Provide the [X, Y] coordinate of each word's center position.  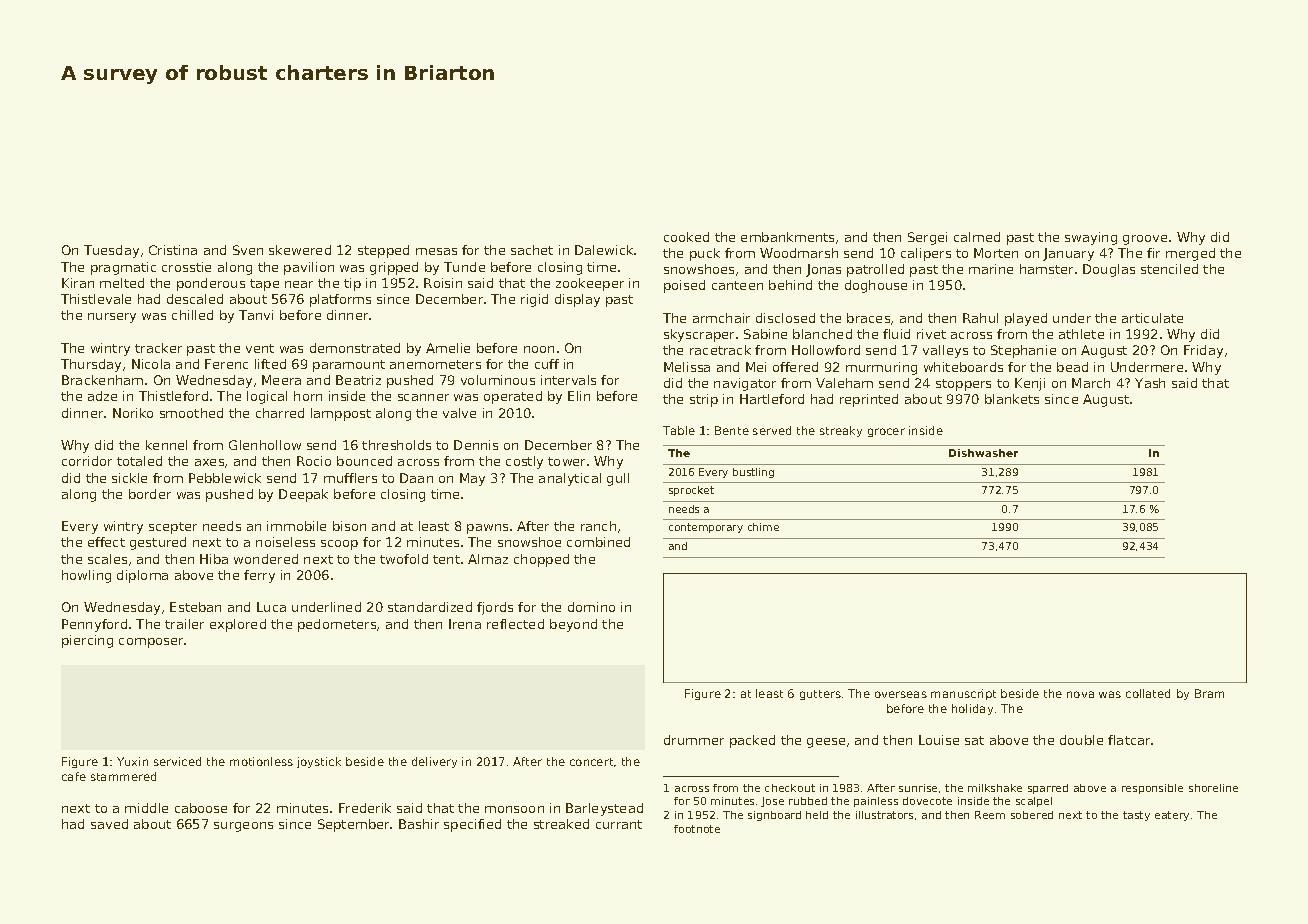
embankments [787, 237]
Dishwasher [983, 453]
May [472, 479]
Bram [1209, 693]
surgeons [243, 827]
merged [1190, 254]
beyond [573, 625]
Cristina [173, 250]
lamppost [341, 414]
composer [152, 643]
